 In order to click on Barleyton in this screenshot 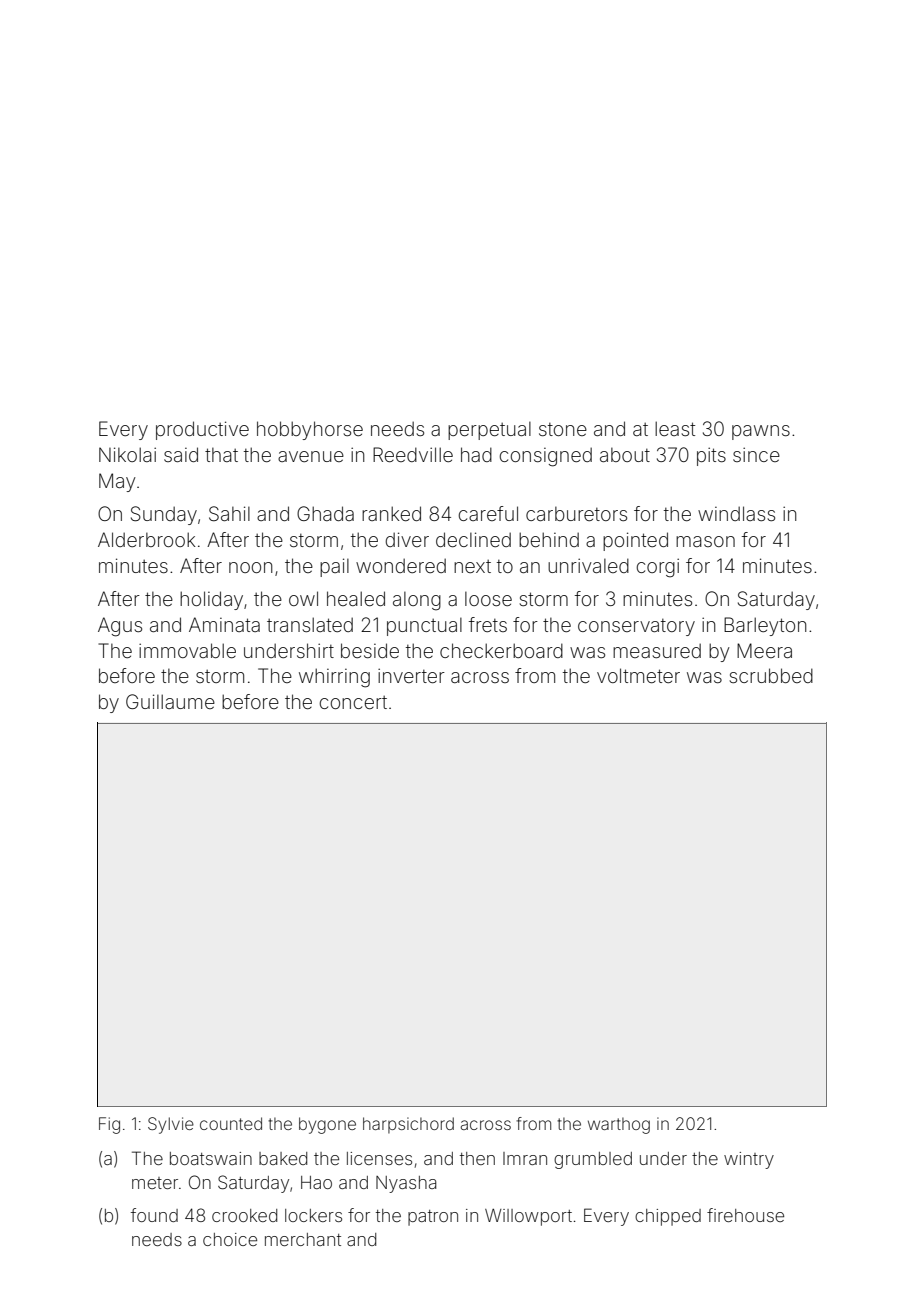, I will do `click(765, 626)`.
